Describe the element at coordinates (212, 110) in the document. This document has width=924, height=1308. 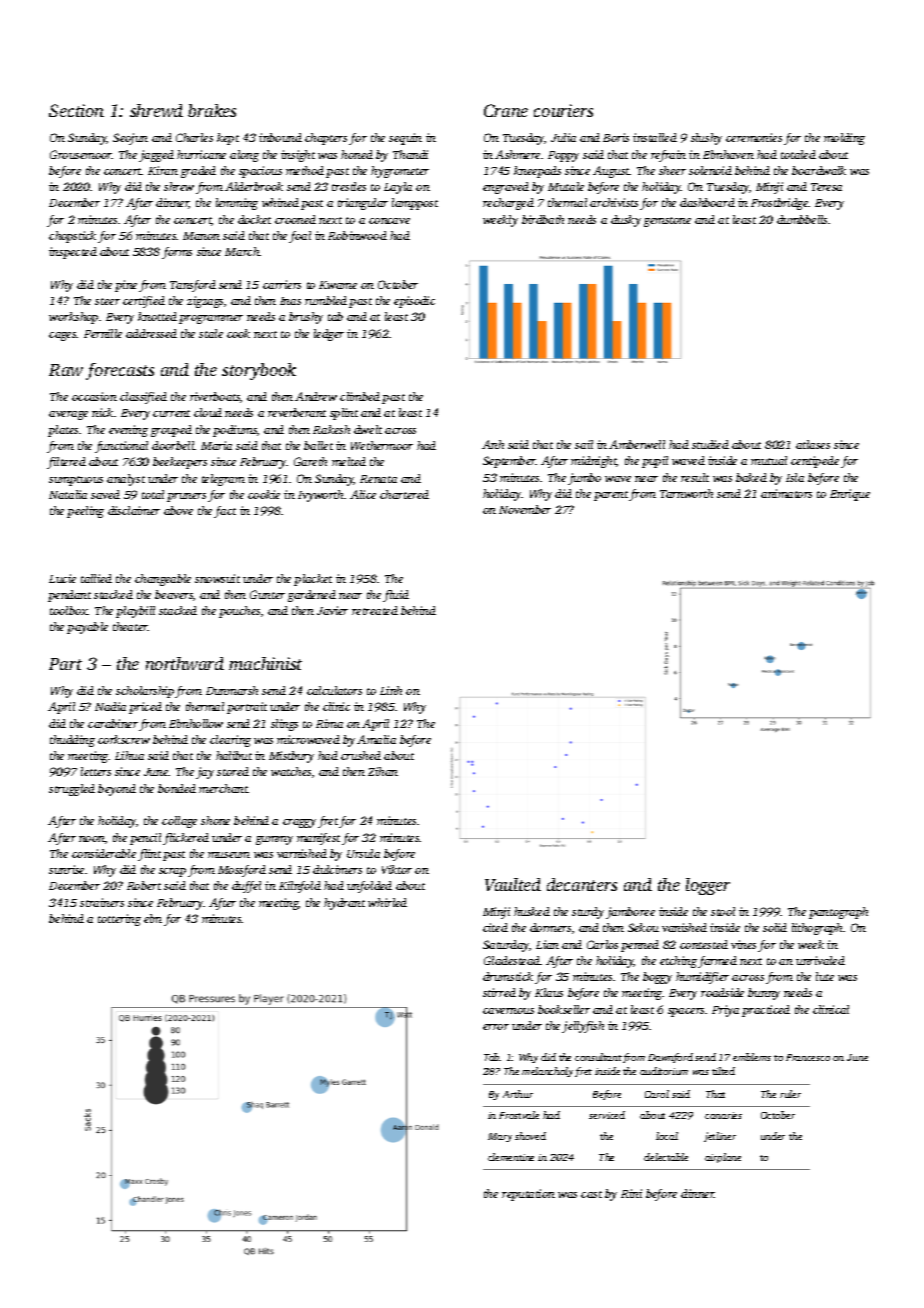
I see `brakes` at that location.
